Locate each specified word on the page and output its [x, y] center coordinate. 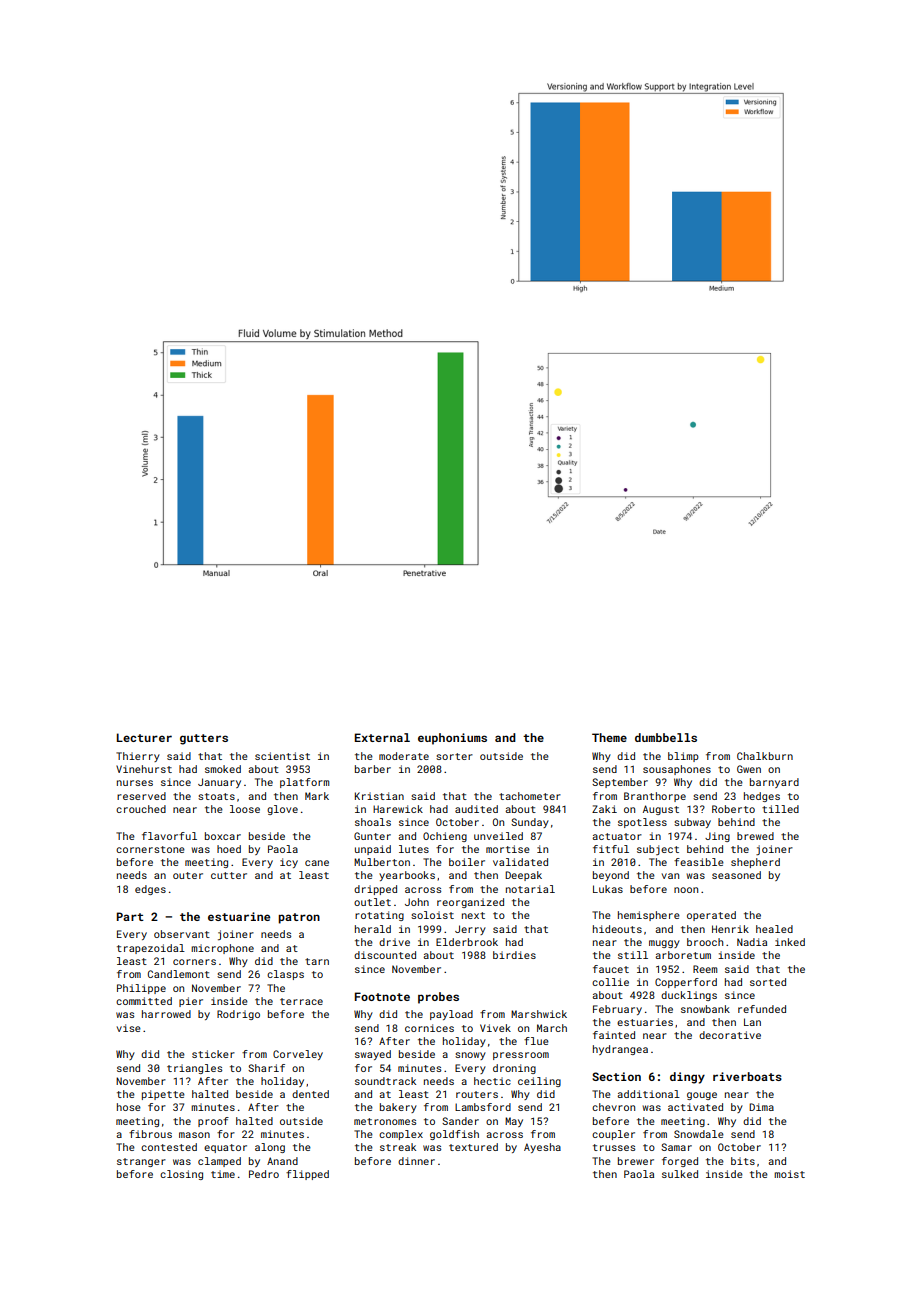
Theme [609, 737]
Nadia [752, 942]
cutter [229, 875]
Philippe [141, 989]
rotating [379, 916]
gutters [204, 739]
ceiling [539, 1082]
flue [536, 1041]
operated [711, 916]
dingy [687, 1078]
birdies [514, 955]
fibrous [150, 1134]
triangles [194, 1069]
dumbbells [666, 737]
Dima [761, 1107]
